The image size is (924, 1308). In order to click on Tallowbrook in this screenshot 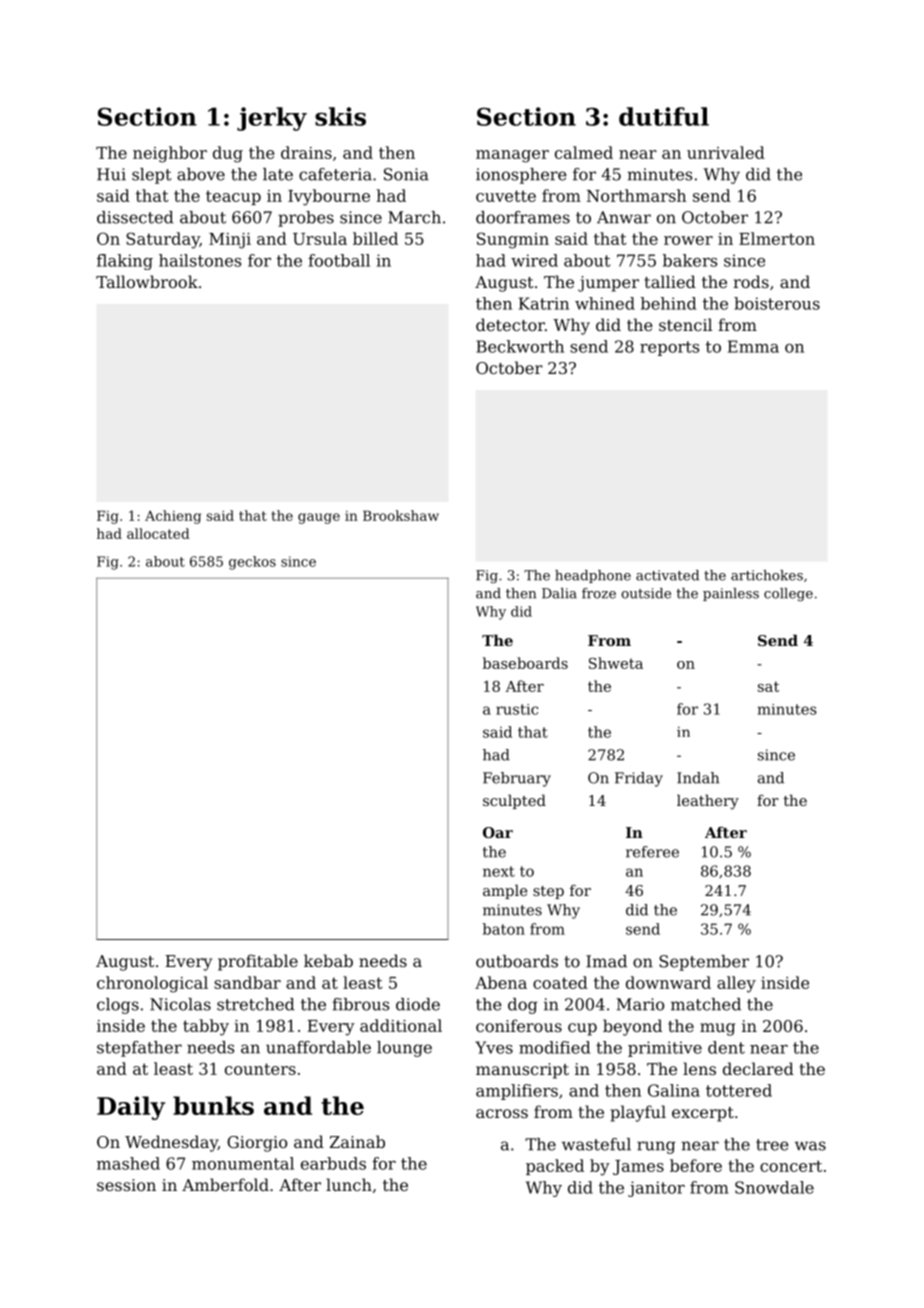, I will do `click(147, 281)`.
